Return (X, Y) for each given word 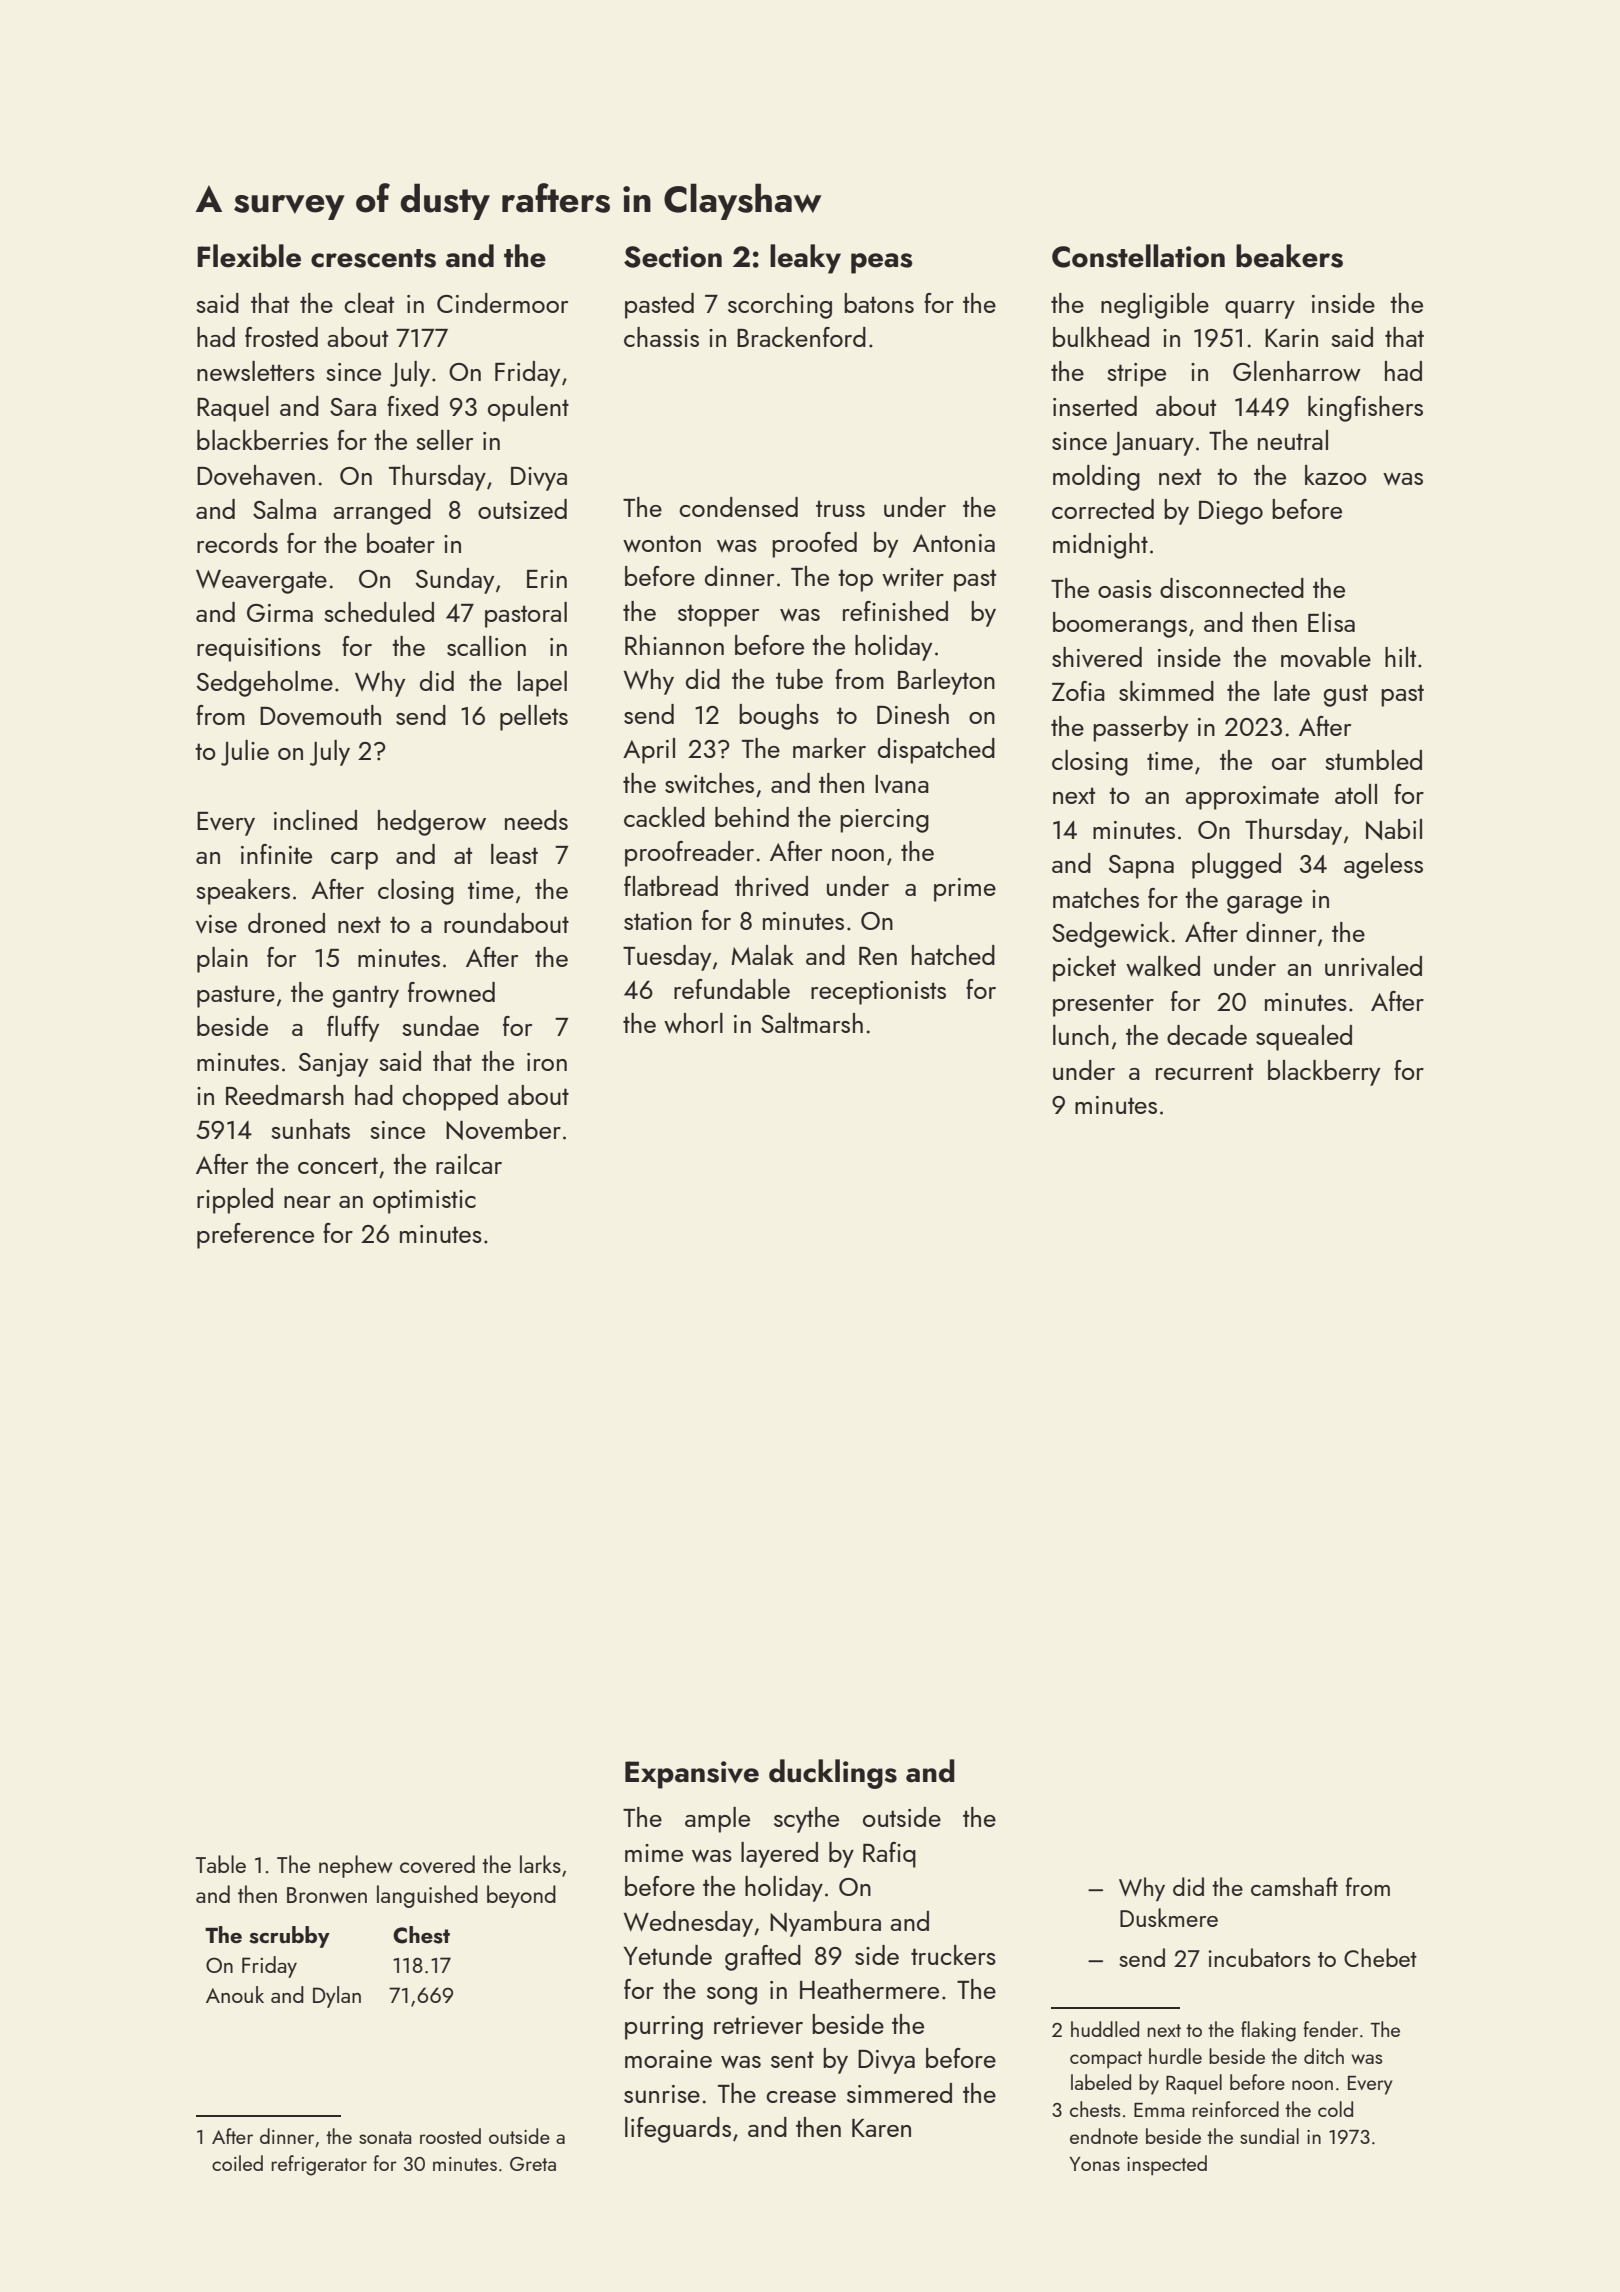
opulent (528, 409)
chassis (661, 337)
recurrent (1204, 1071)
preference (255, 1236)
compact (1106, 2059)
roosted (450, 2136)
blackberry (1324, 1073)
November (503, 1129)
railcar (469, 1164)
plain (222, 960)
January (1153, 444)
